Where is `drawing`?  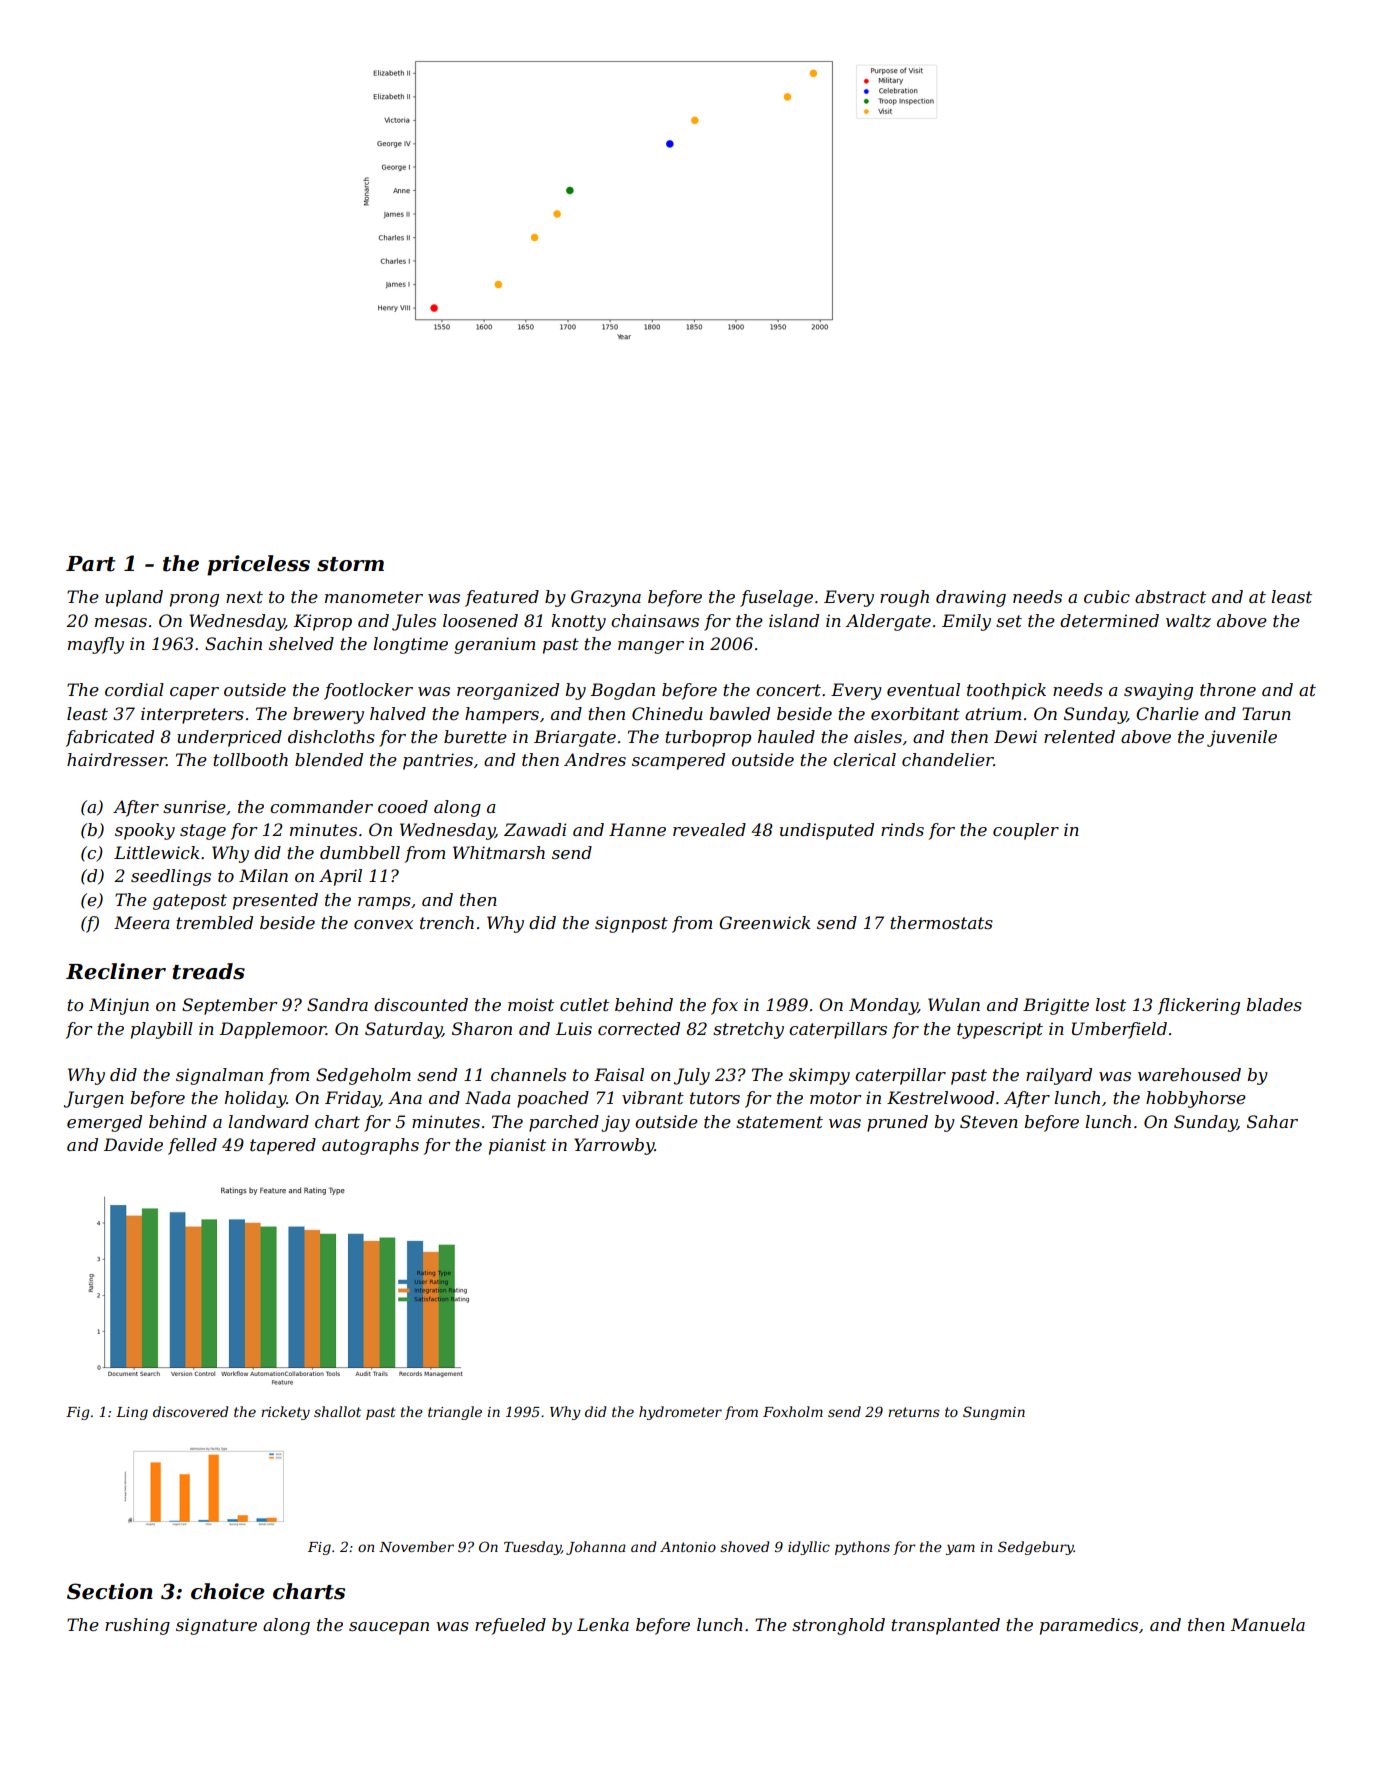
drawing is located at coordinates (971, 598).
